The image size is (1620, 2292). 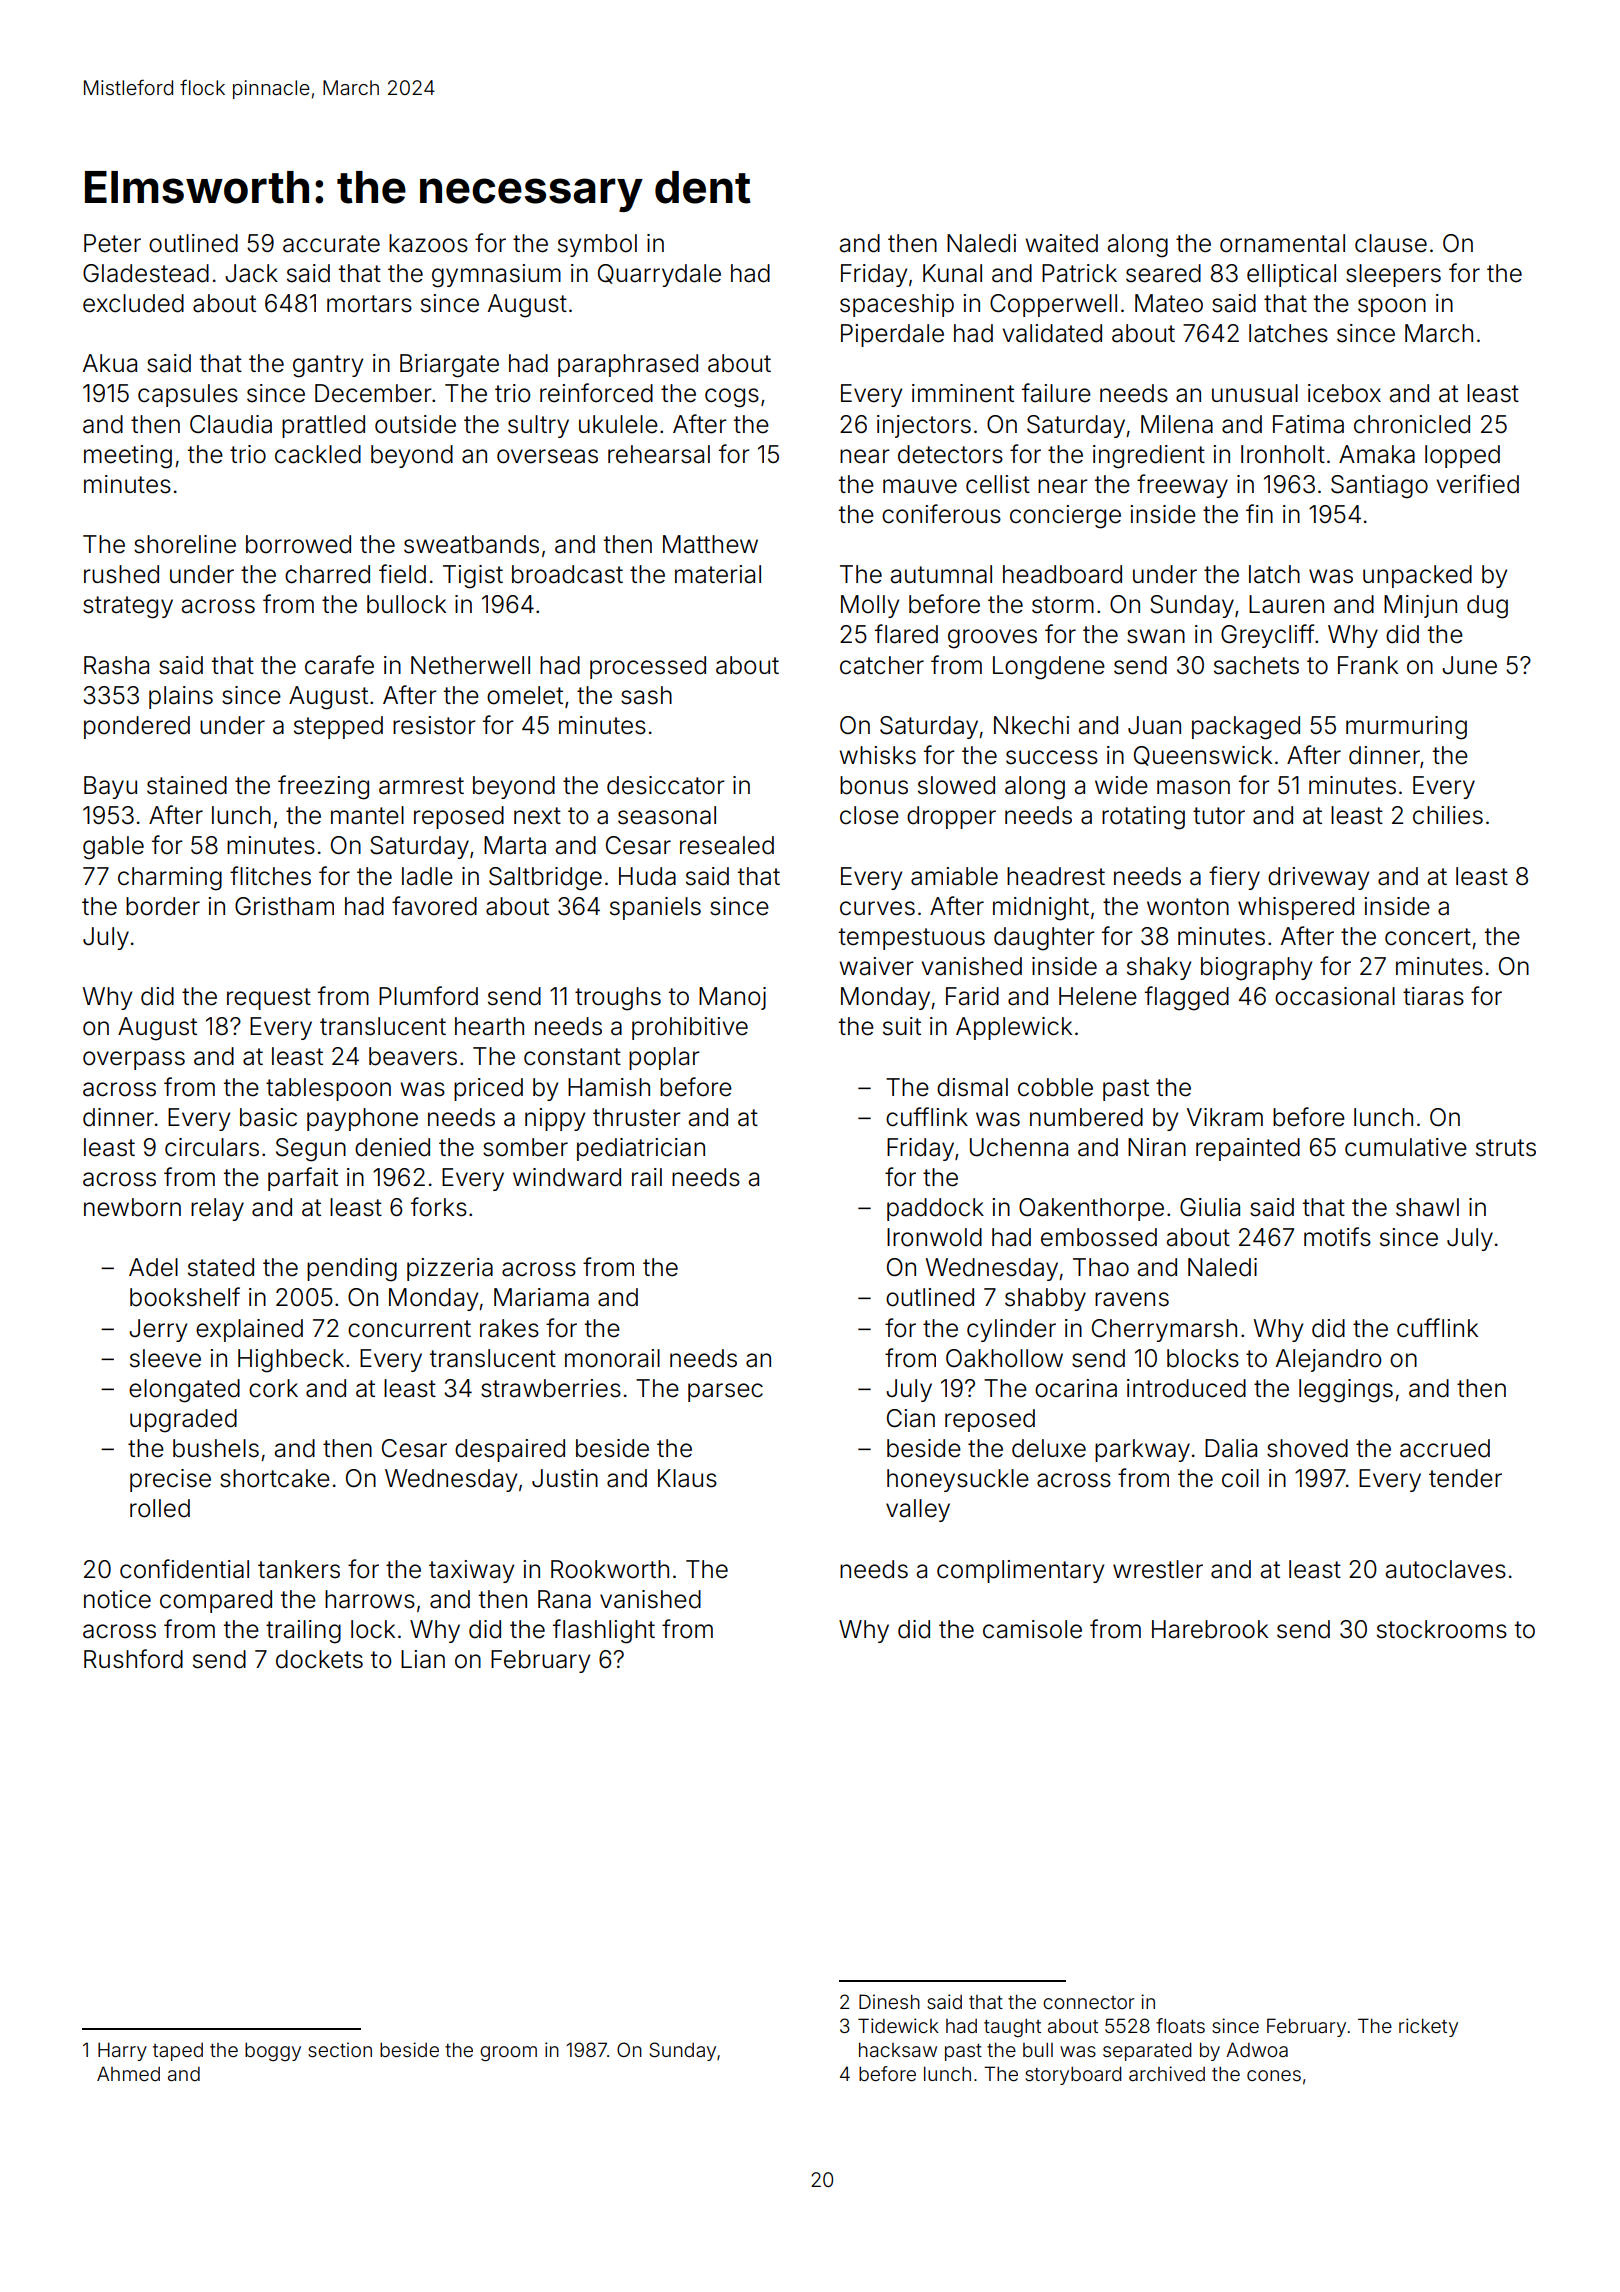 What do you see at coordinates (163, 906) in the image?
I see `border` at bounding box center [163, 906].
